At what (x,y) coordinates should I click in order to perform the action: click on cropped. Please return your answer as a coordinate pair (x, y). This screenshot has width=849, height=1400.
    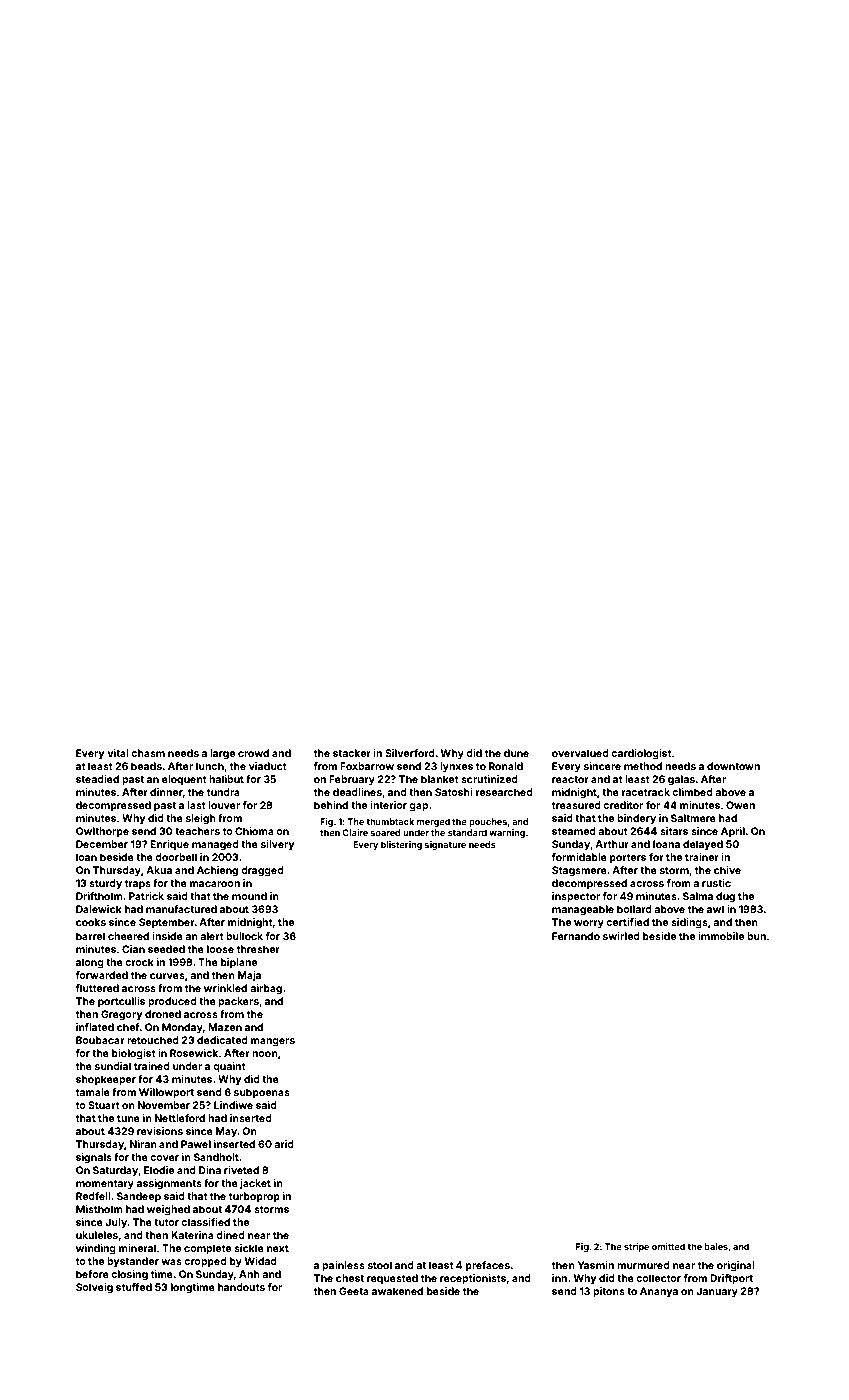
    Looking at the image, I should click on (205, 1262).
